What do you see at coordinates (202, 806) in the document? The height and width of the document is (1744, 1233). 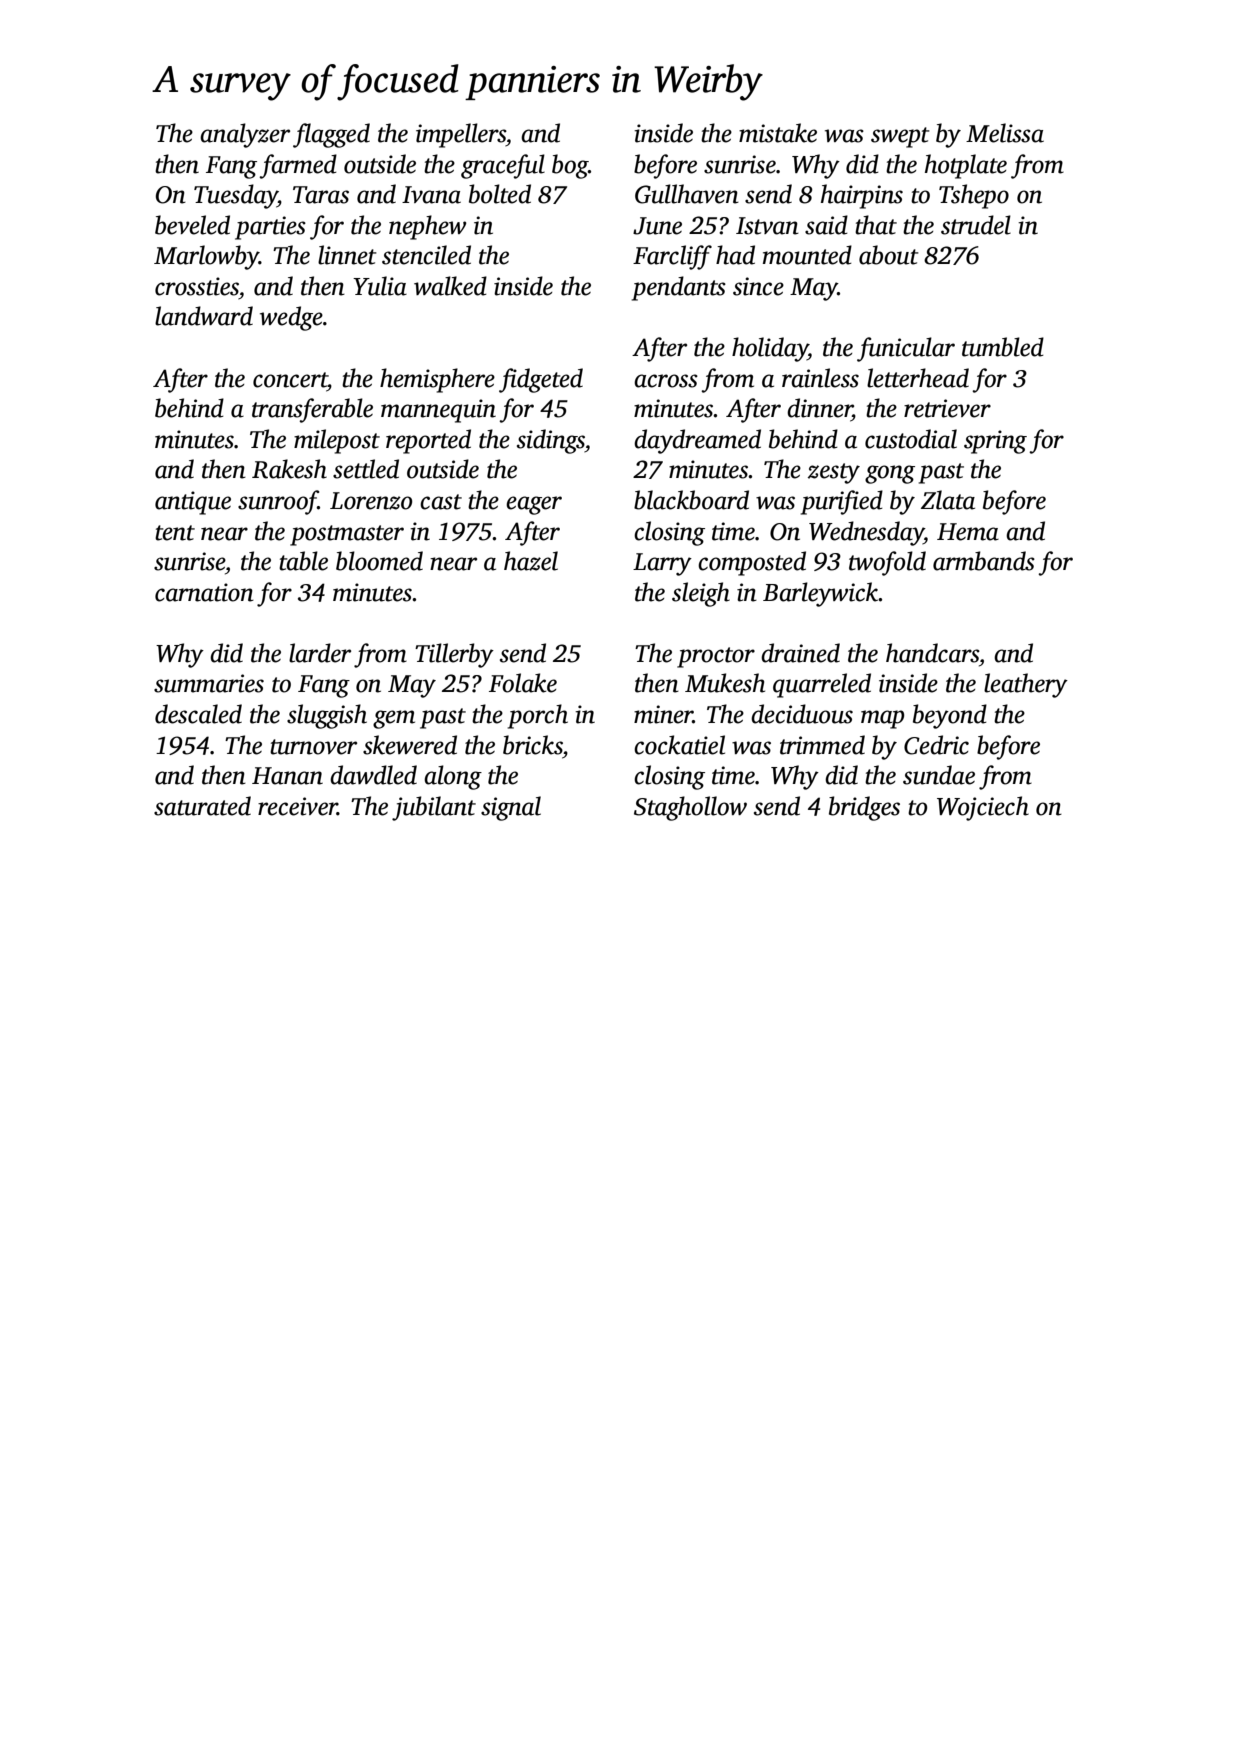 I see `saturated` at bounding box center [202, 806].
